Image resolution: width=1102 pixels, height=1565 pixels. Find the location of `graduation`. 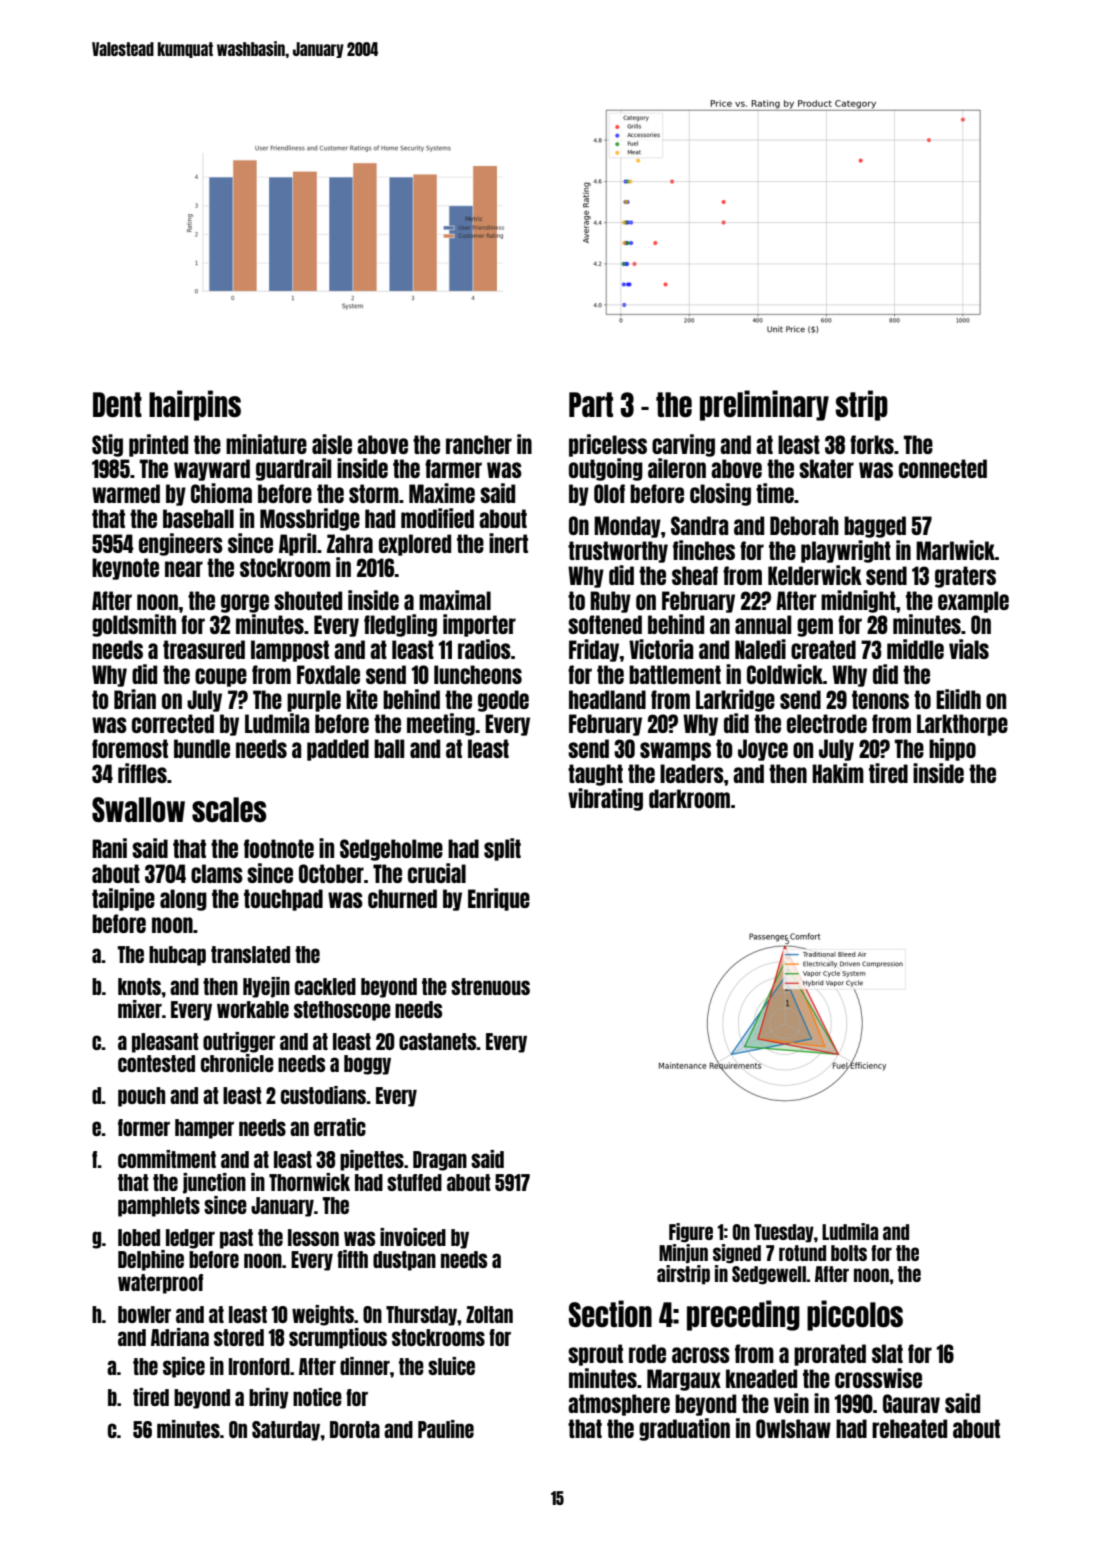

graduation is located at coordinates (684, 1429).
